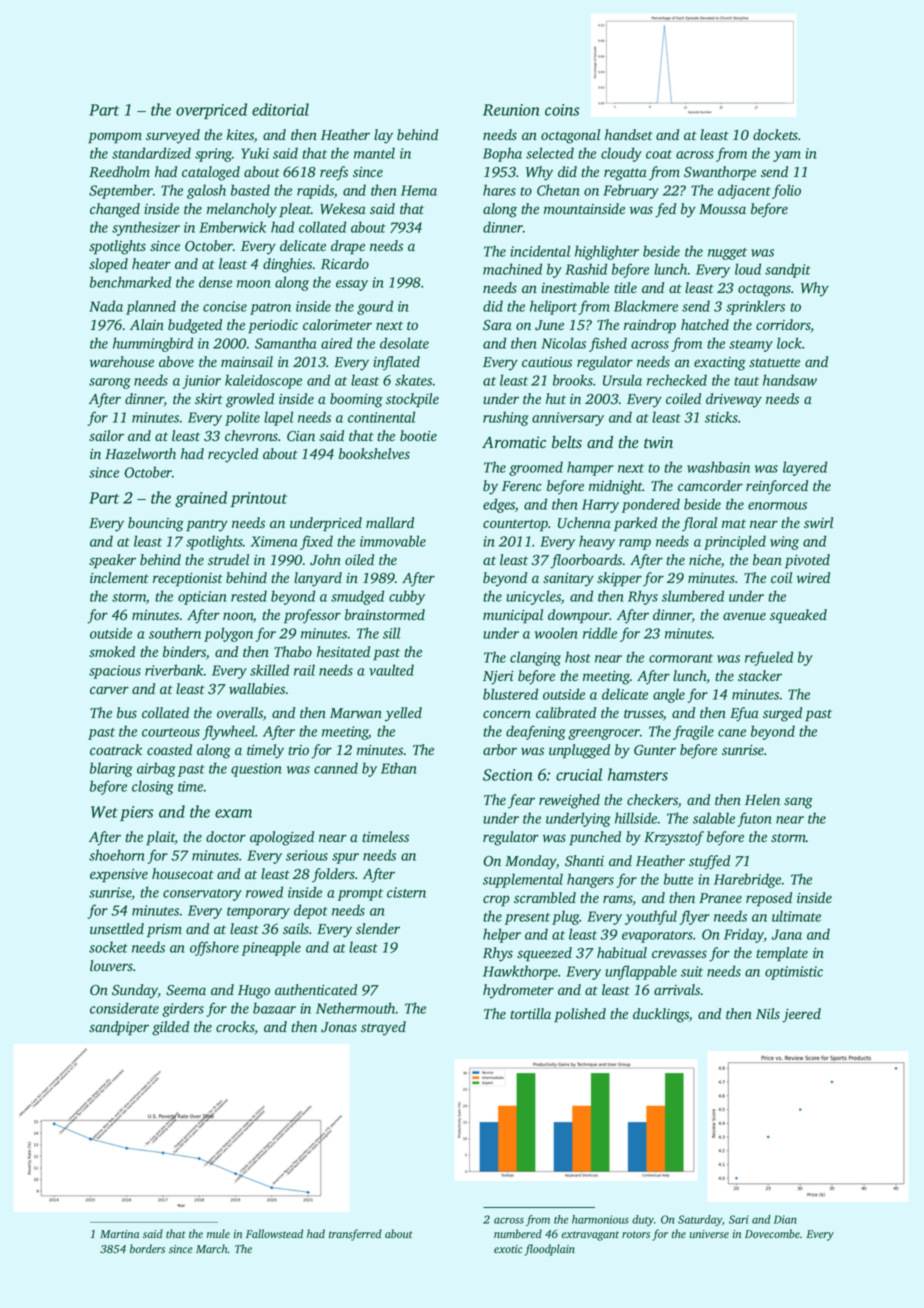 This image has height=1308, width=924. Describe the element at coordinates (511, 110) in the image. I see `Reunion` at that location.
